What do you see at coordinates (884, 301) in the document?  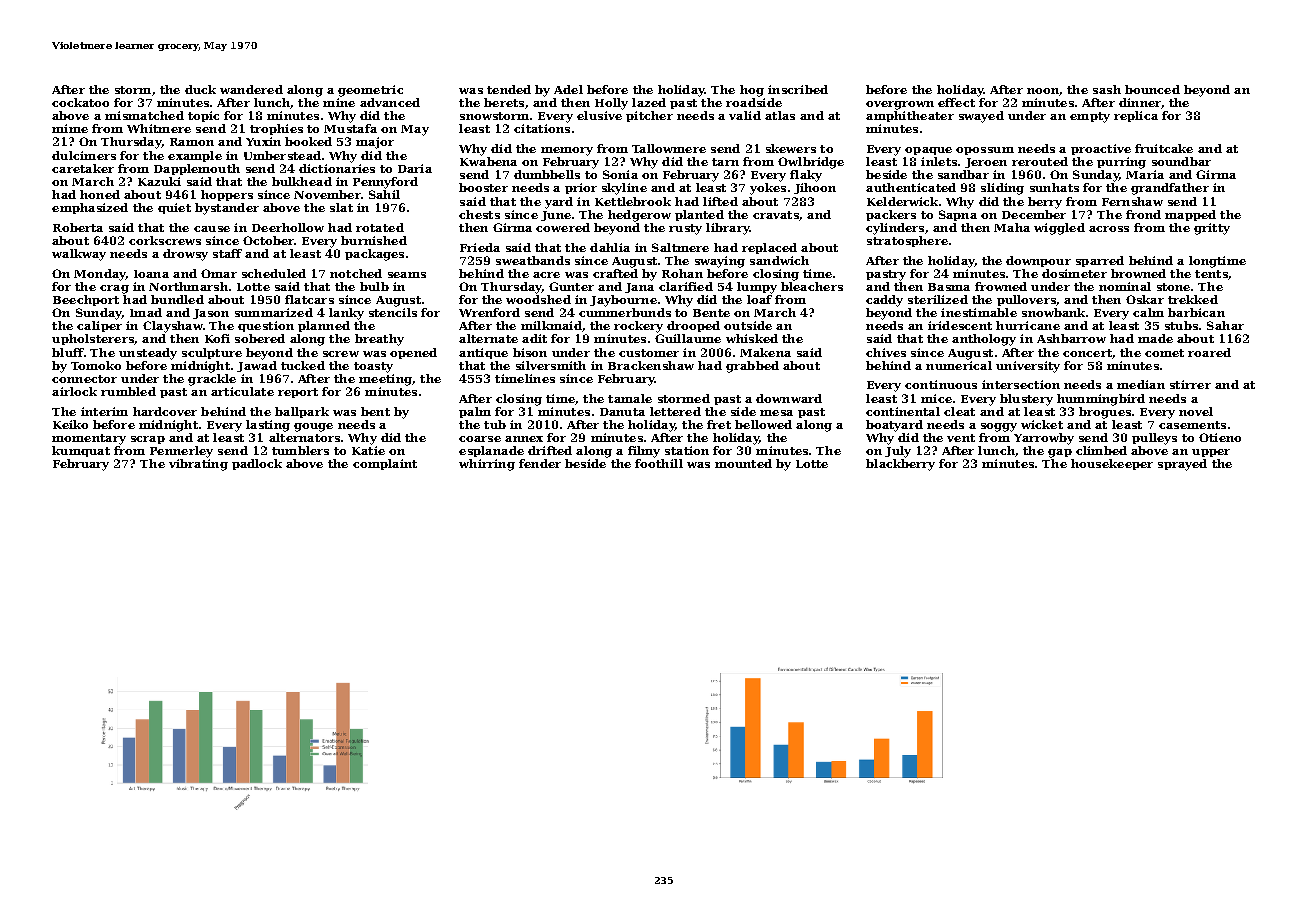 I see `caddy` at bounding box center [884, 301].
